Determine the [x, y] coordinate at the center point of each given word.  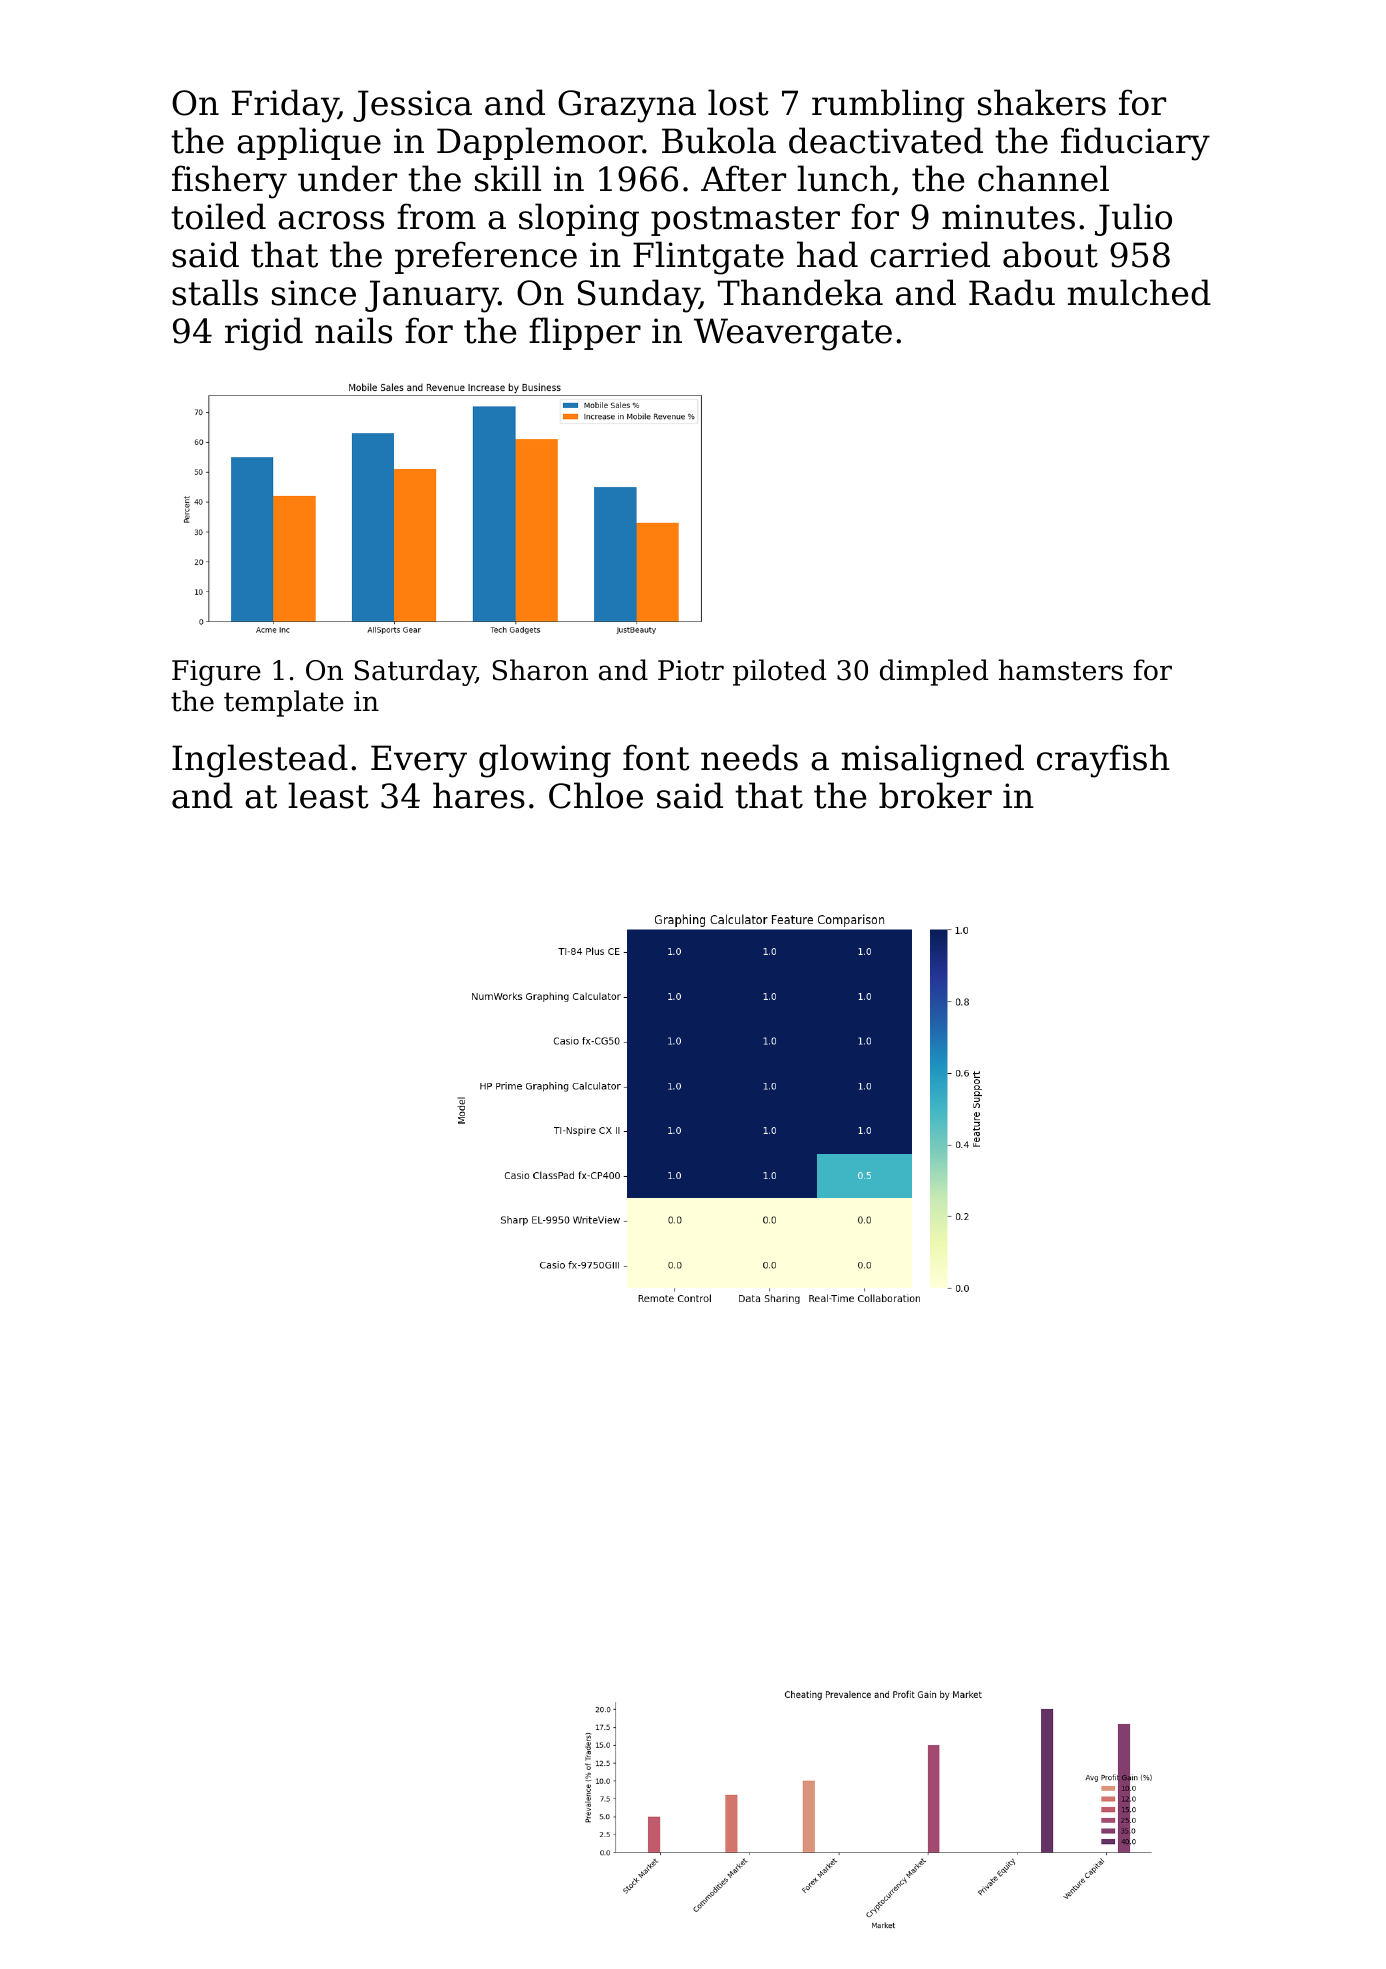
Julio [1133, 219]
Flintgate [708, 258]
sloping [579, 220]
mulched [1139, 292]
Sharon [540, 670]
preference [486, 257]
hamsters [1060, 670]
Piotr [691, 670]
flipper [585, 333]
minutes [1008, 217]
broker [935, 795]
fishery [229, 182]
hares [479, 795]
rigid [264, 334]
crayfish [1103, 761]
